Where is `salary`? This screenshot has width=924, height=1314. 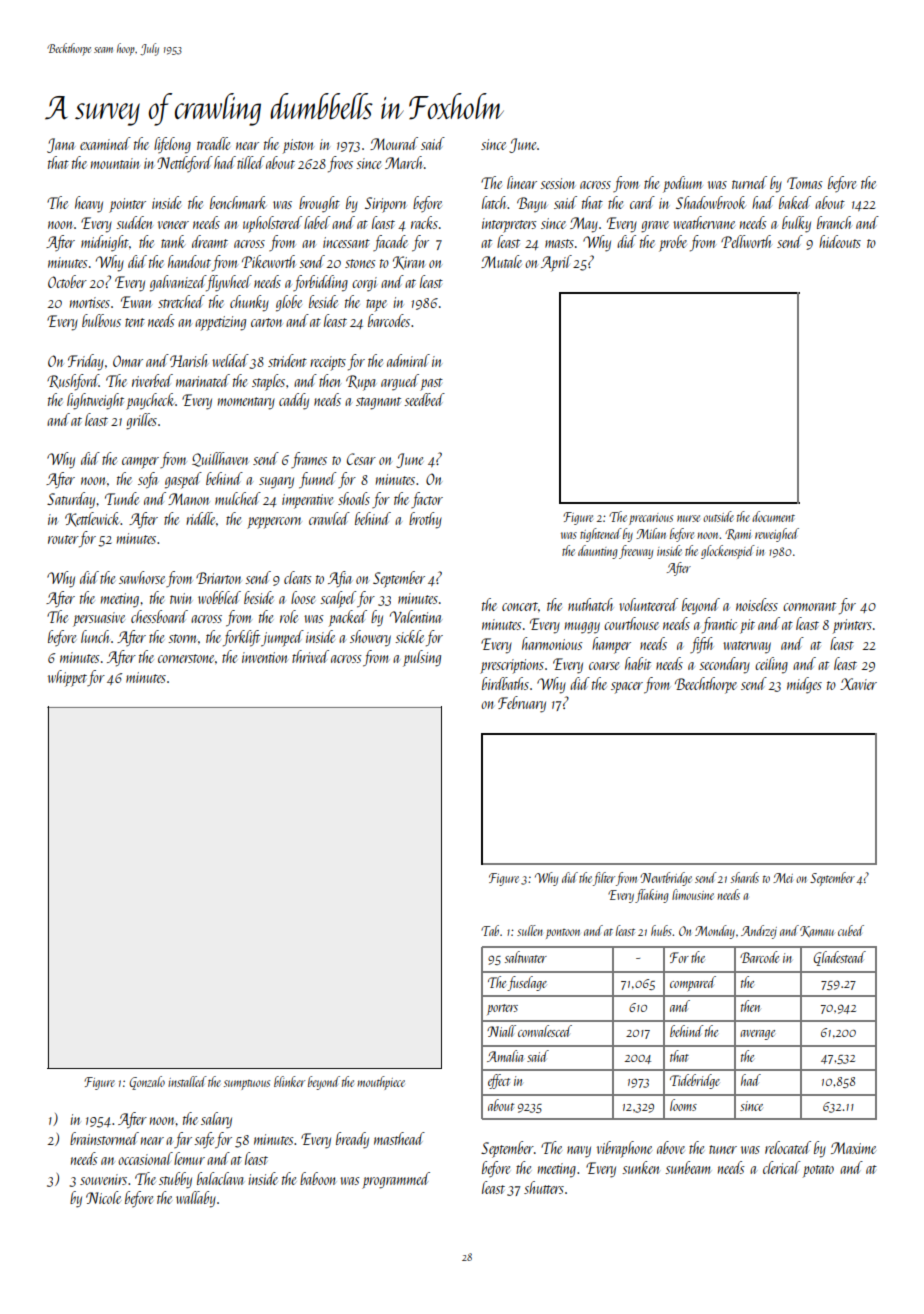
salary is located at coordinates (216, 1120).
